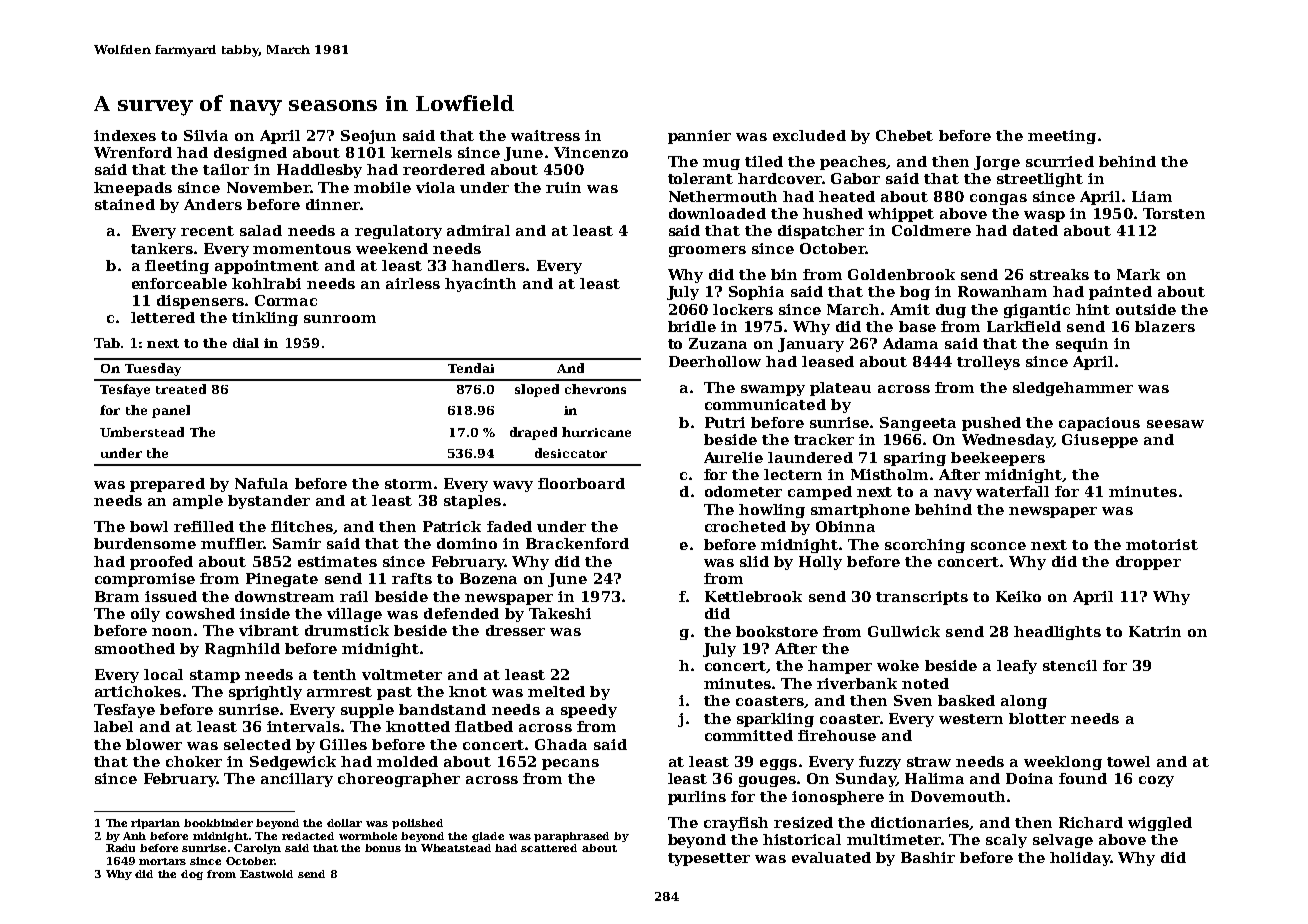 The image size is (1308, 924). Describe the element at coordinates (1100, 441) in the screenshot. I see `Giuseppe` at that location.
